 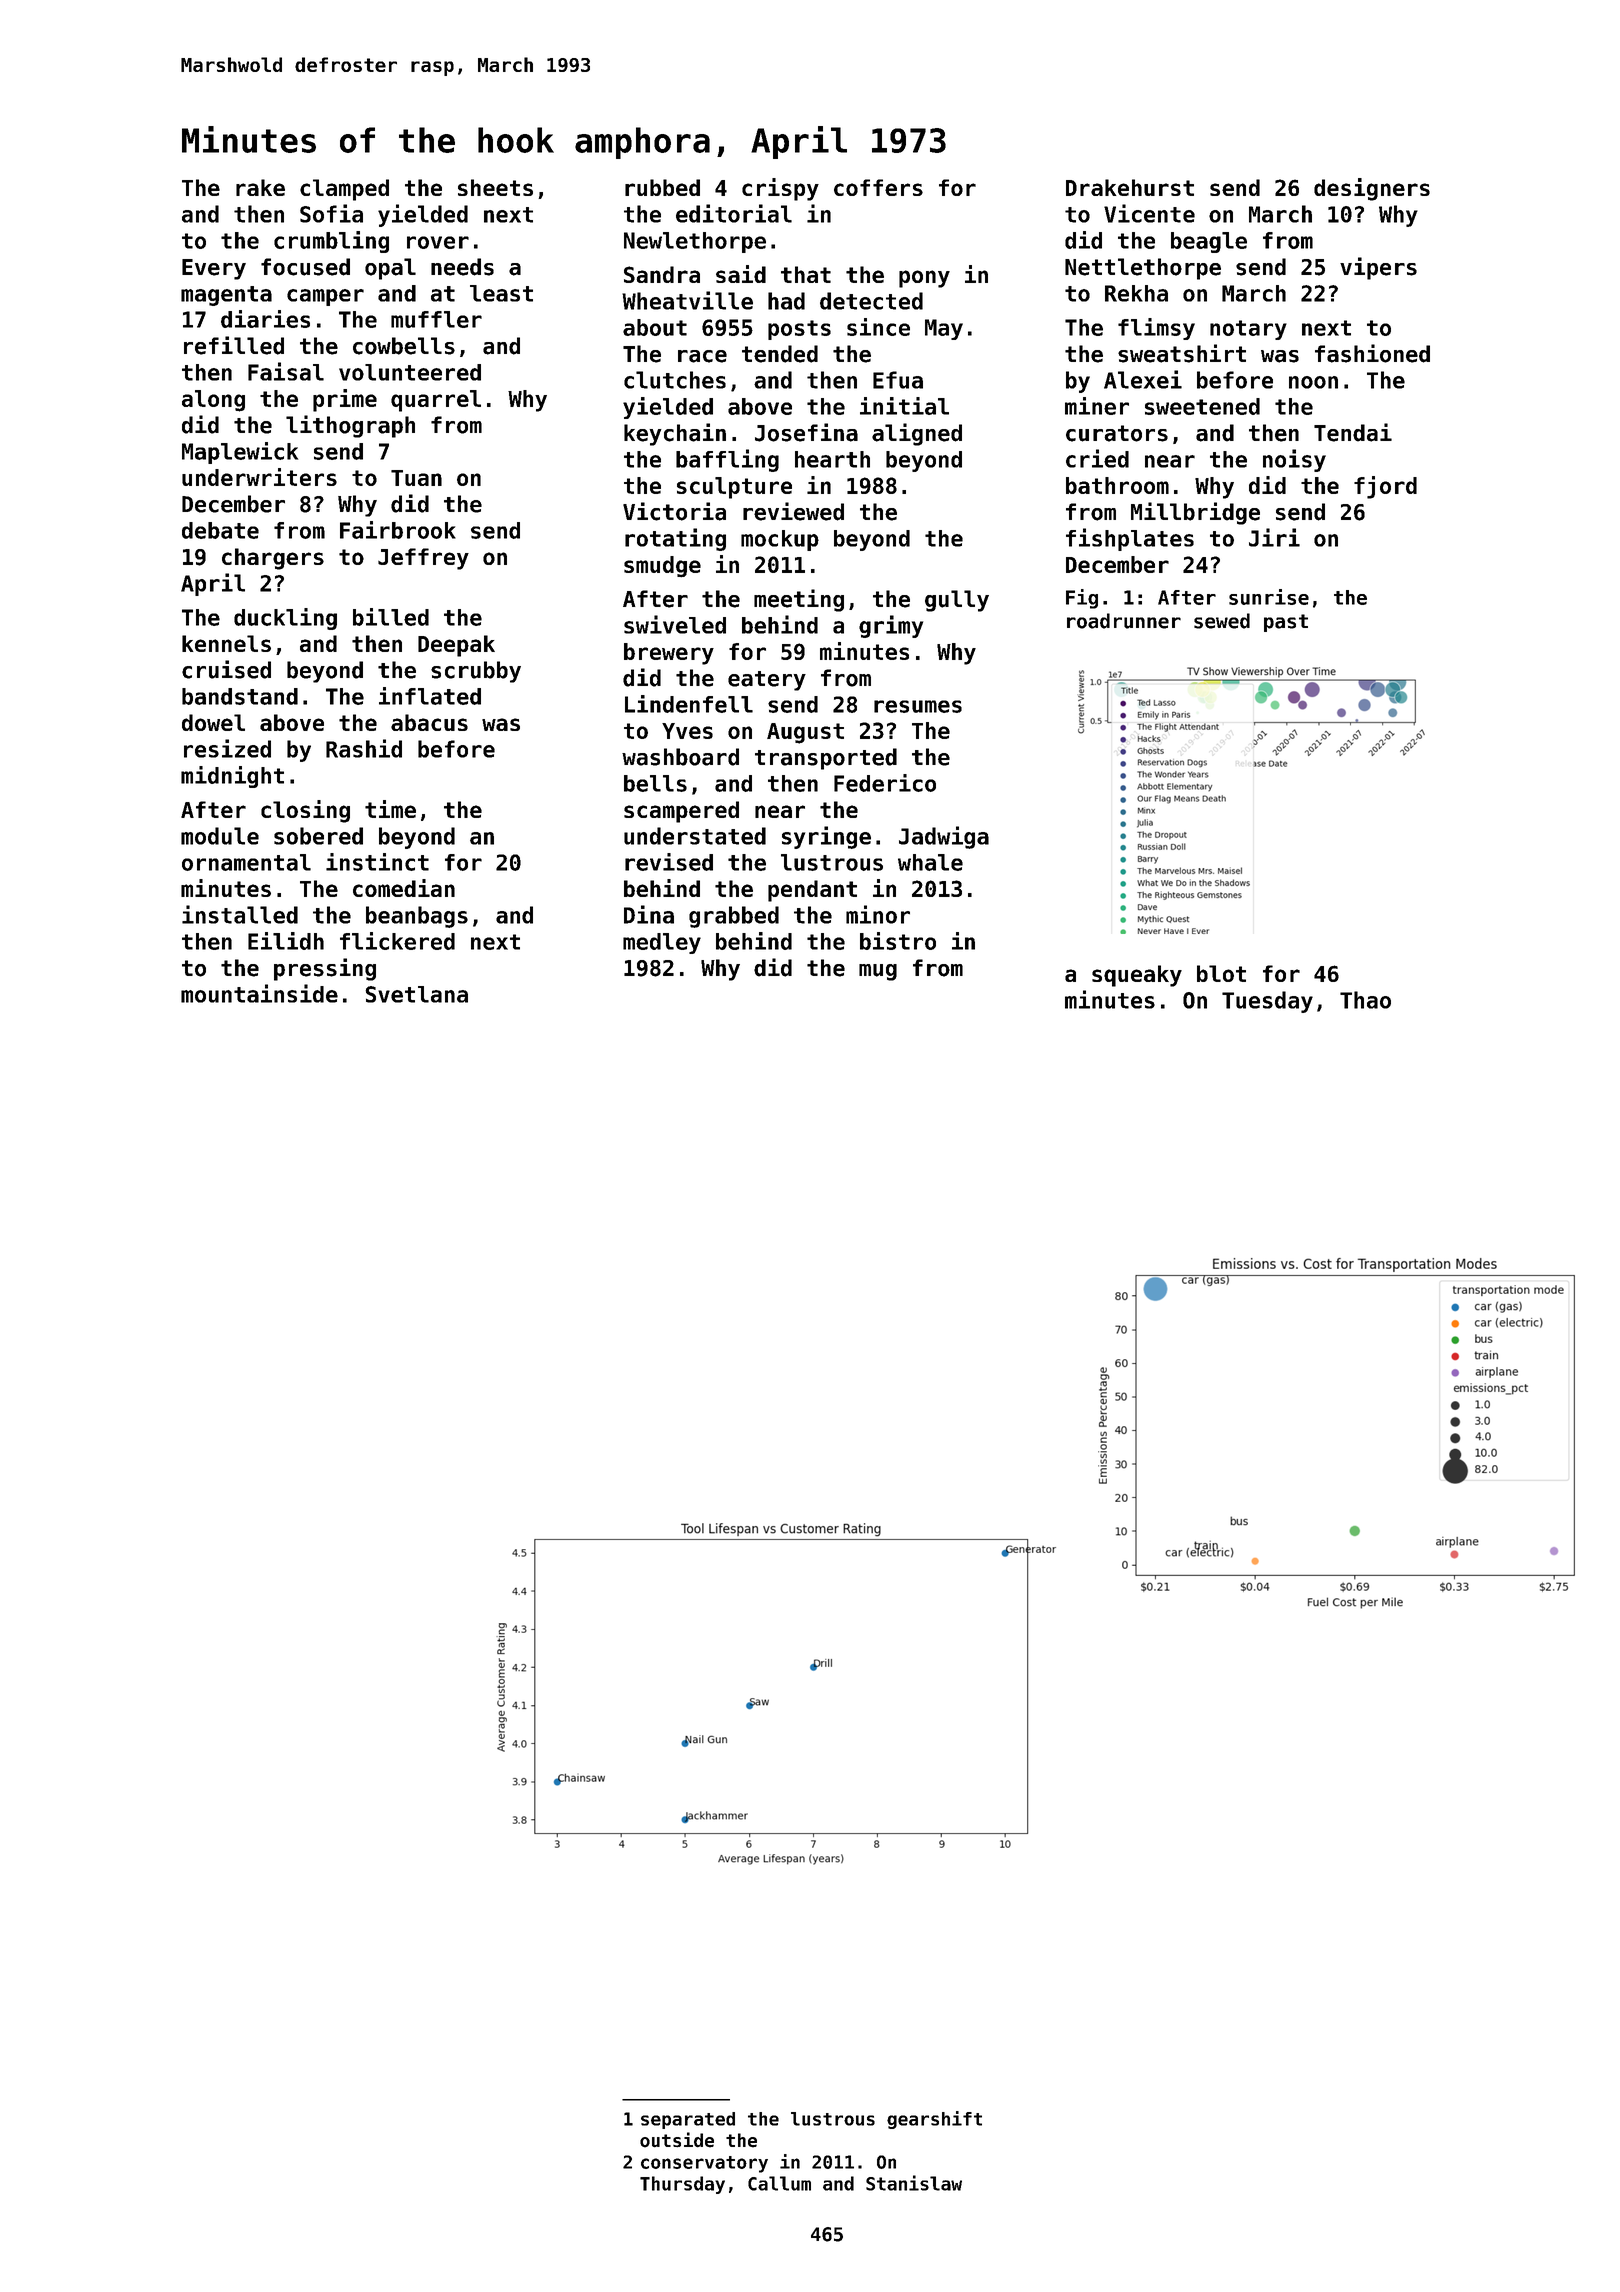 I want to click on gearshift, so click(x=934, y=2120).
